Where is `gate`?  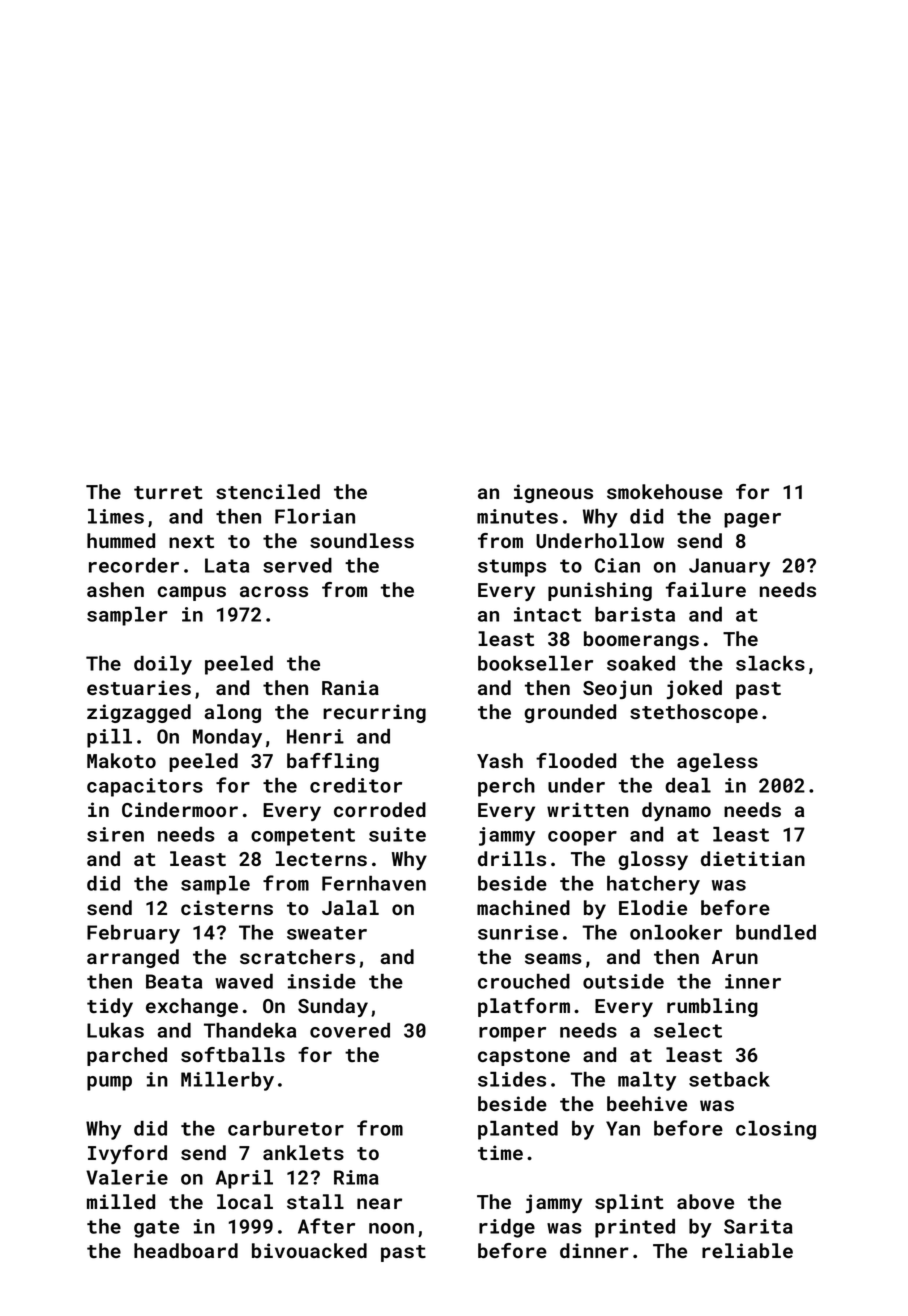 gate is located at coordinates (156, 1229).
